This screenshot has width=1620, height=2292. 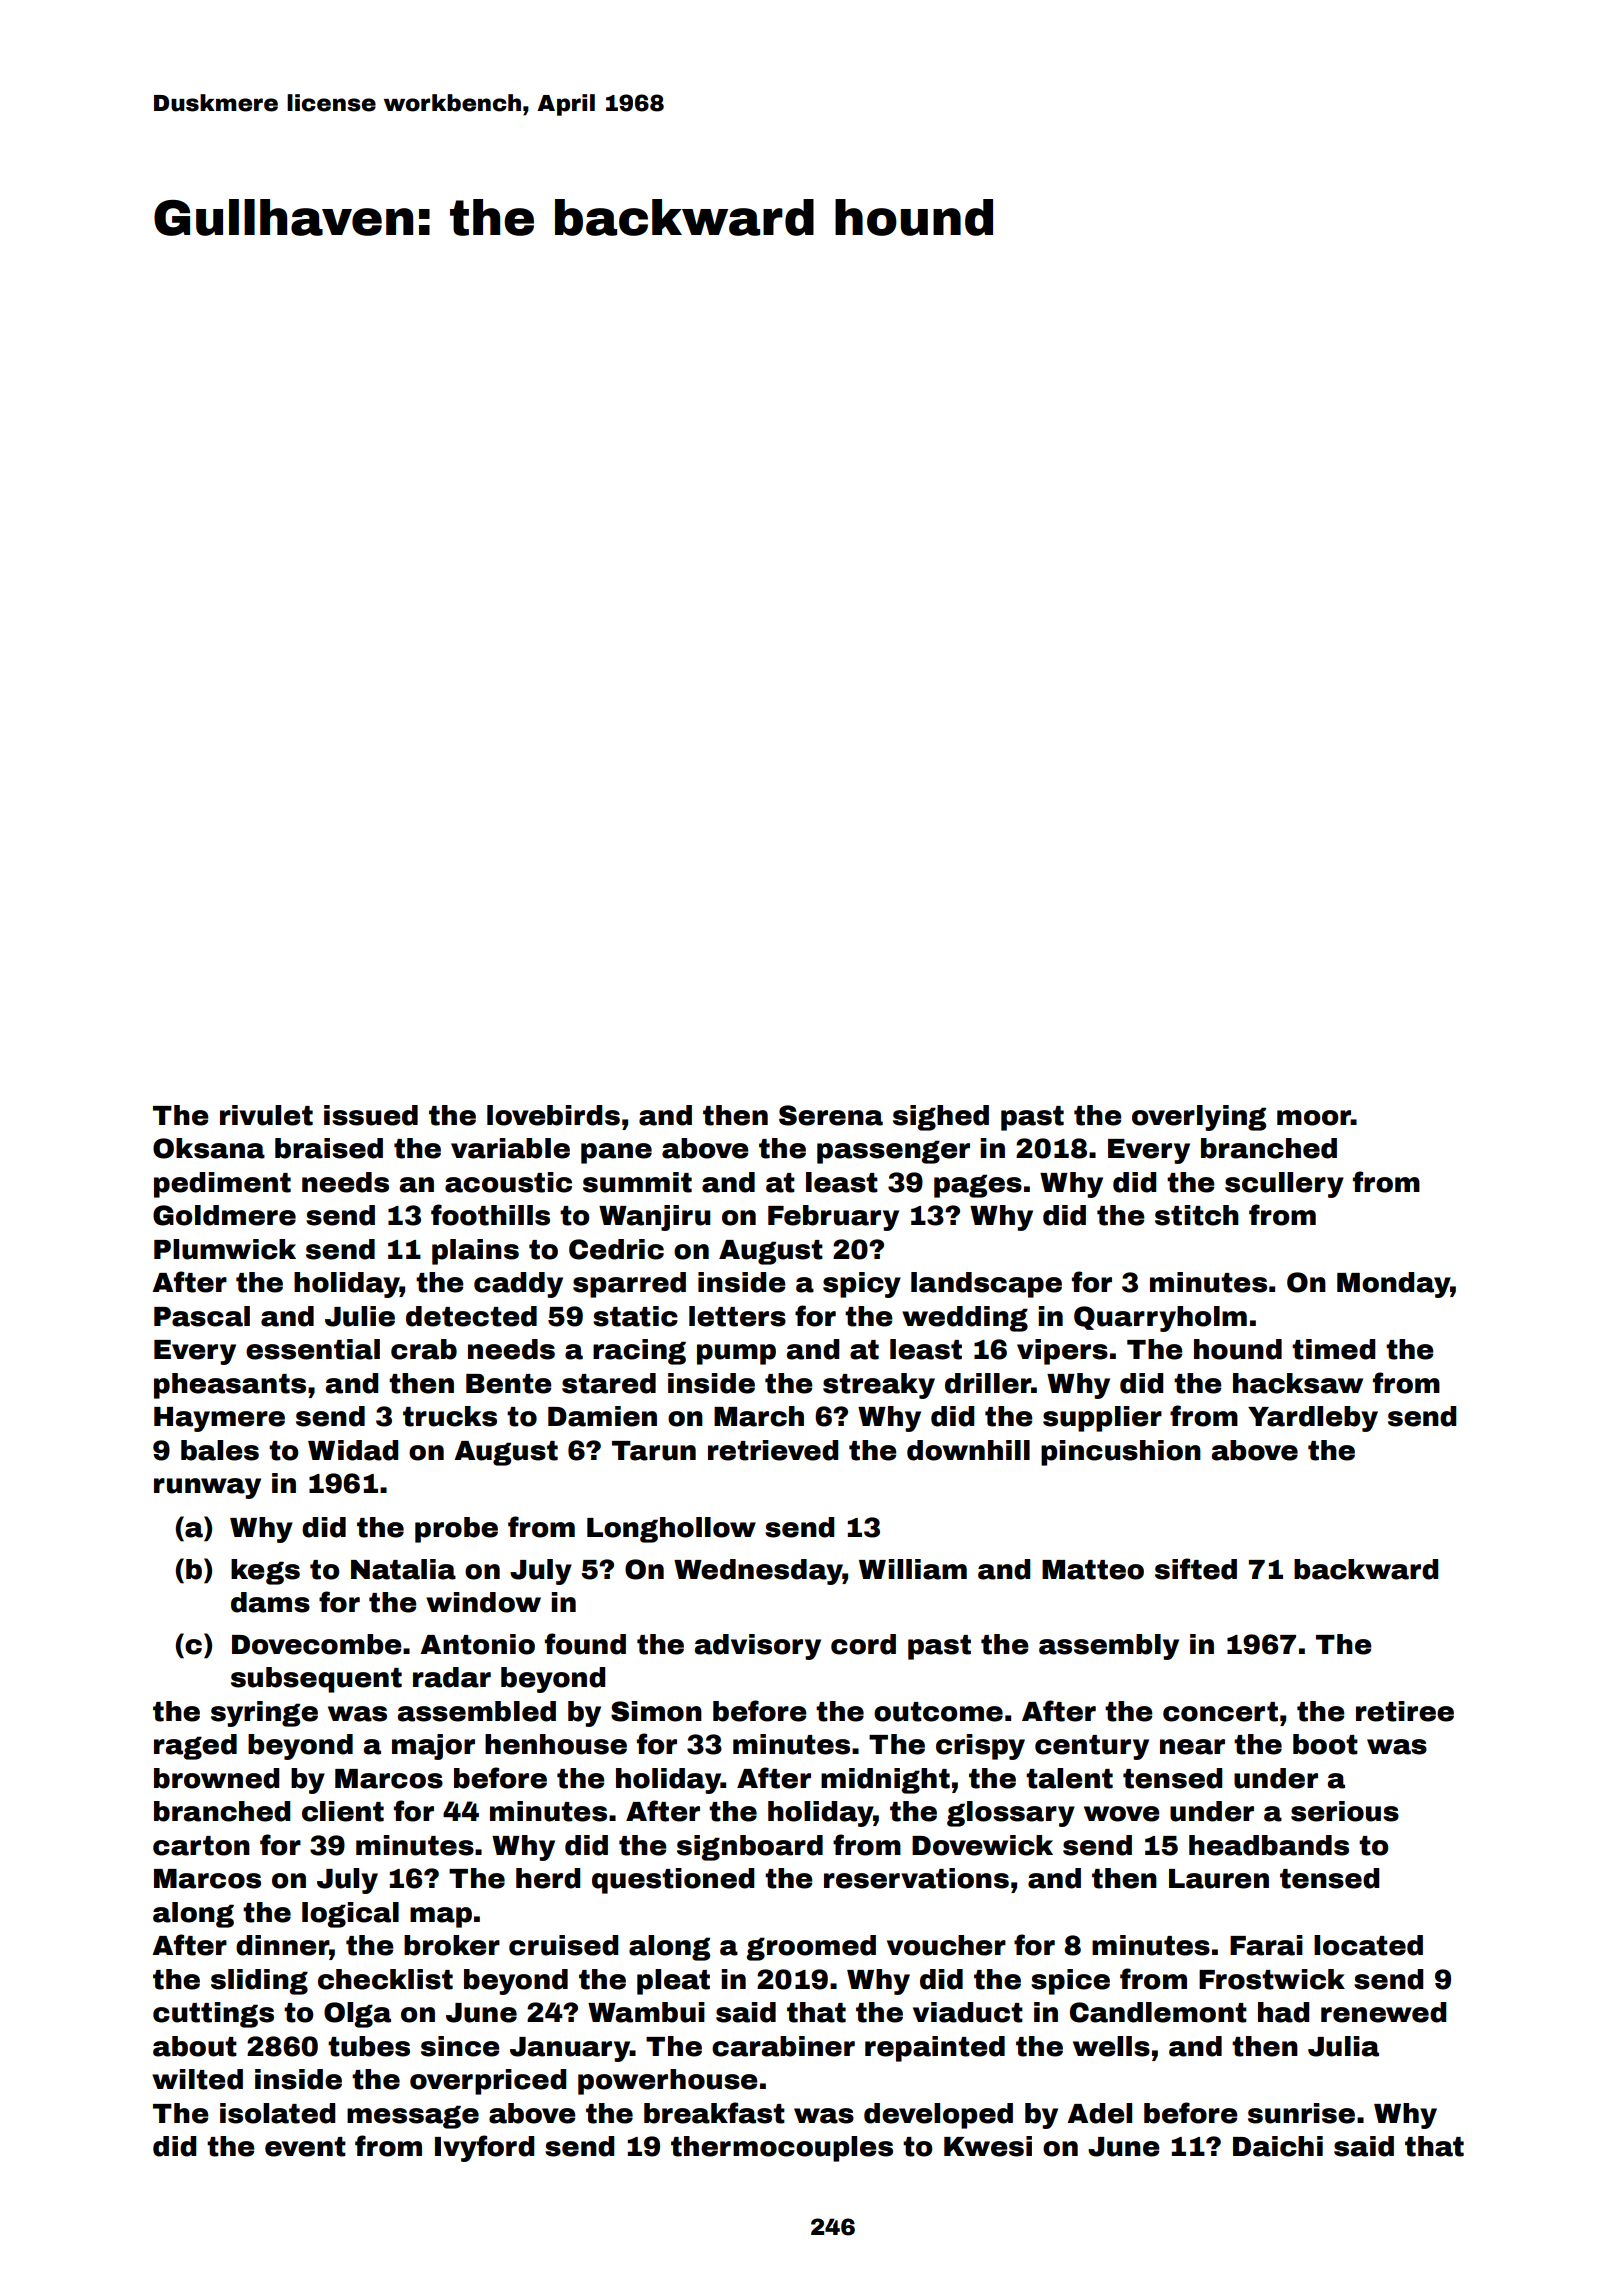 I want to click on syringe, so click(x=264, y=1714).
